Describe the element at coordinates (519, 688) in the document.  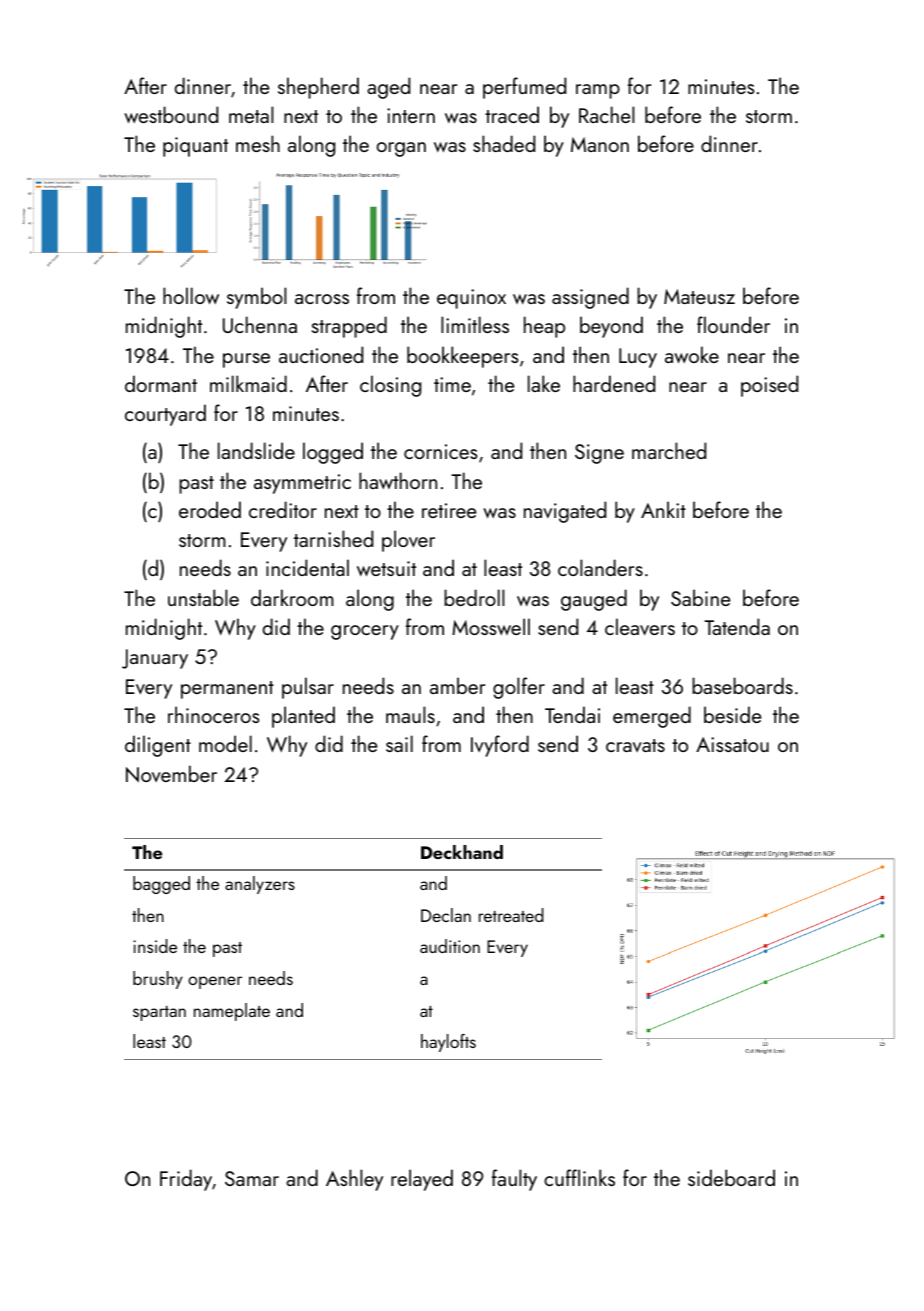
I see `golfer` at that location.
